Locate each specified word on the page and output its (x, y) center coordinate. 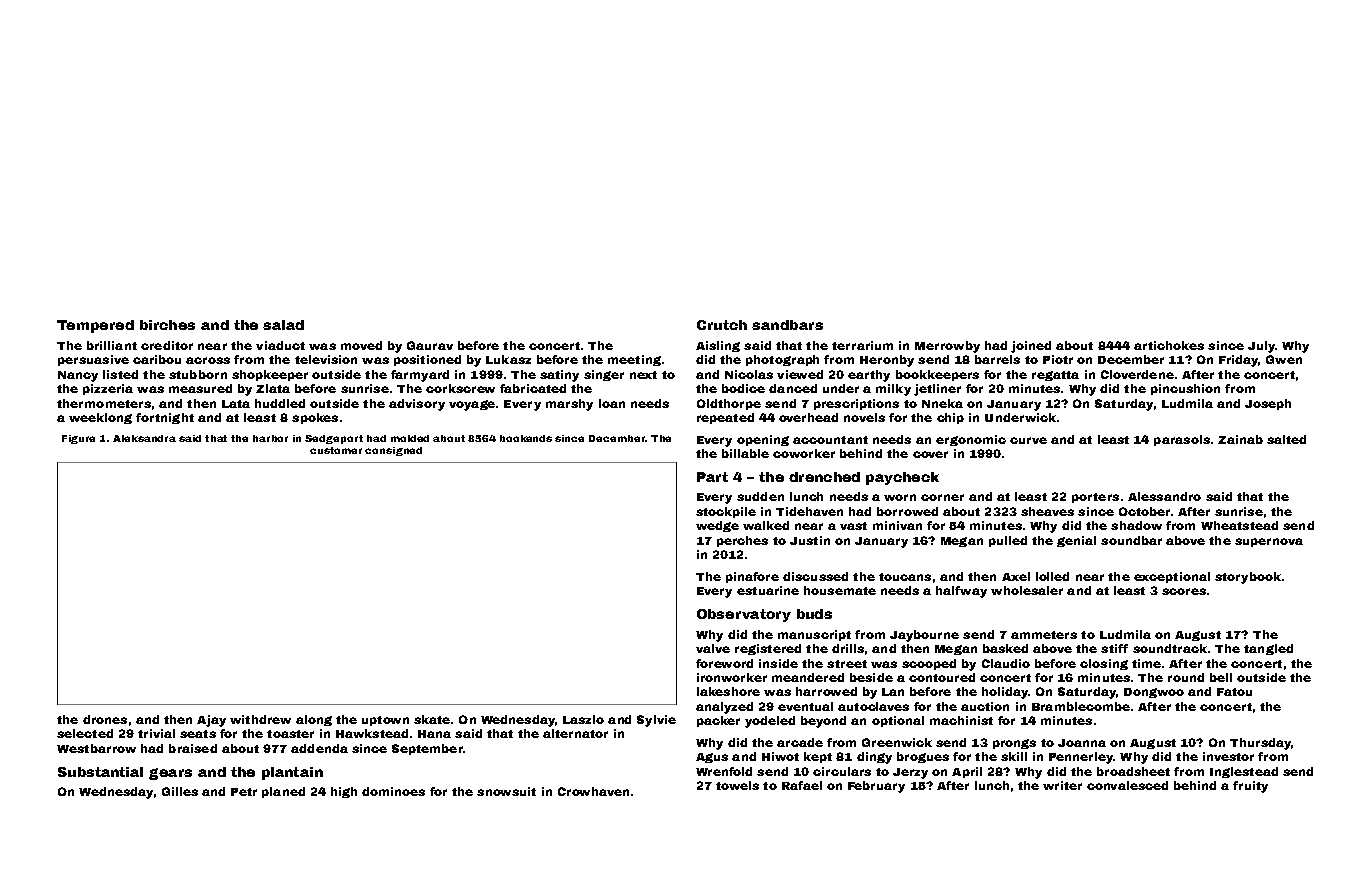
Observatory (744, 615)
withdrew (260, 719)
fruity (1250, 787)
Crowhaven (593, 791)
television (326, 359)
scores (1184, 591)
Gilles (180, 791)
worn (900, 497)
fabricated (533, 388)
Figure (78, 439)
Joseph (1268, 404)
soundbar (1131, 540)
